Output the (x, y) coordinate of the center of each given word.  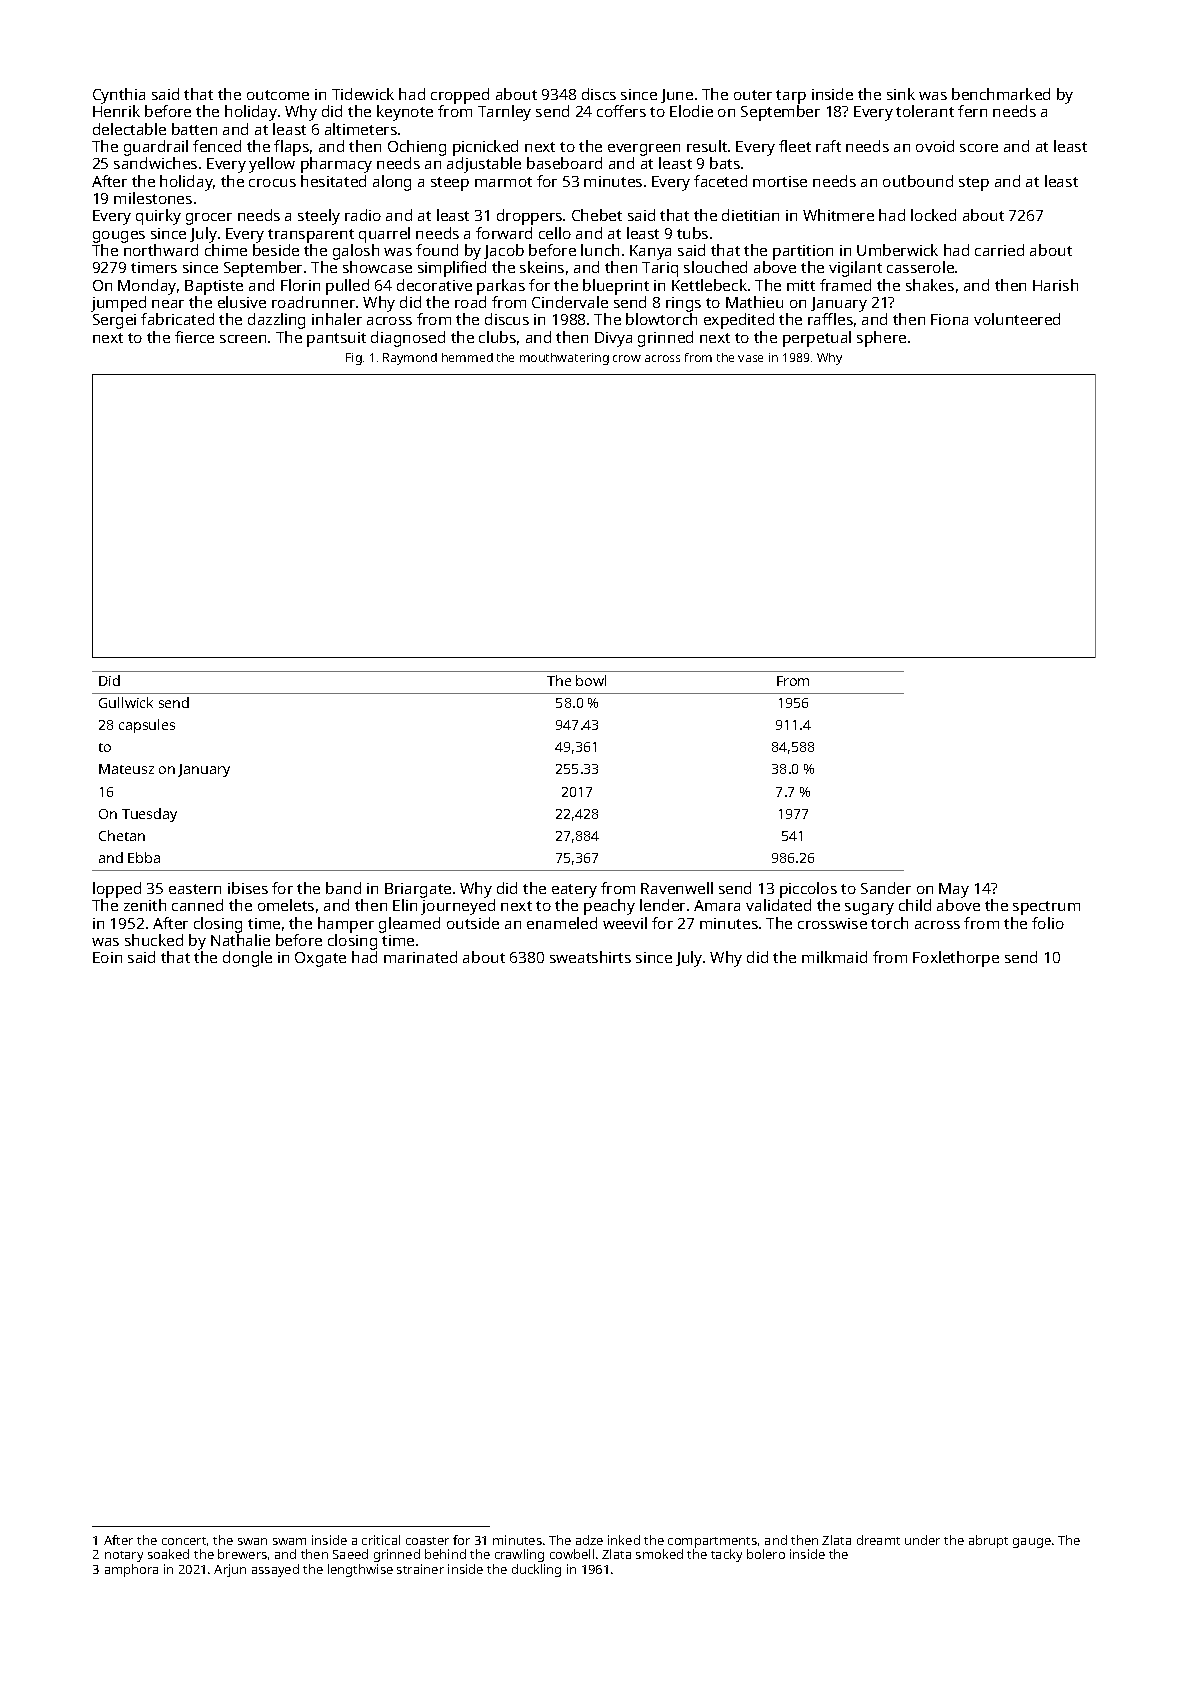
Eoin (107, 957)
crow (627, 358)
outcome (278, 95)
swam (289, 1541)
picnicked (485, 148)
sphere (881, 339)
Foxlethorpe (956, 959)
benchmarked (1001, 94)
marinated (420, 957)
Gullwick (126, 702)
